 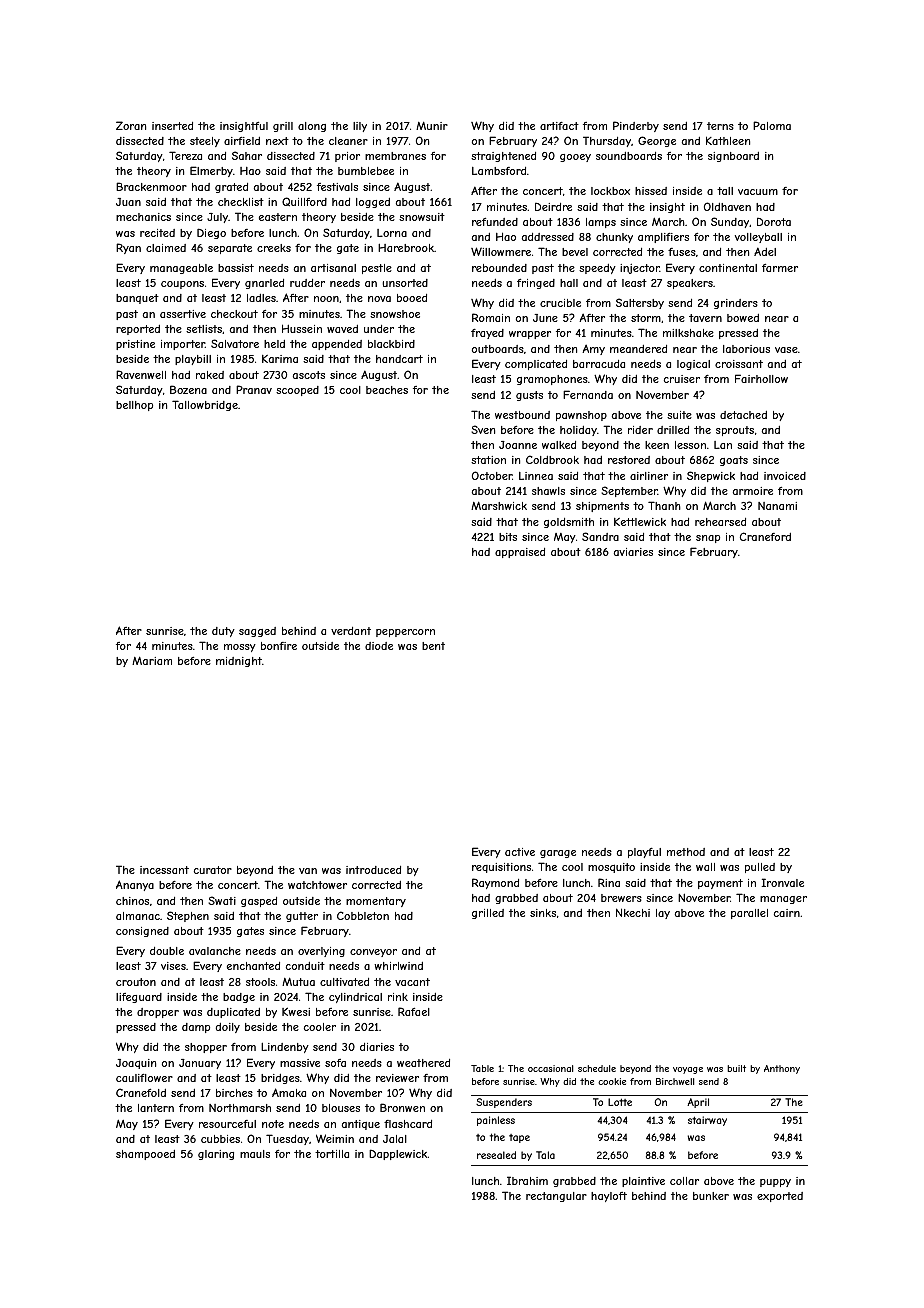 What do you see at coordinates (498, 349) in the image?
I see `outboards` at bounding box center [498, 349].
